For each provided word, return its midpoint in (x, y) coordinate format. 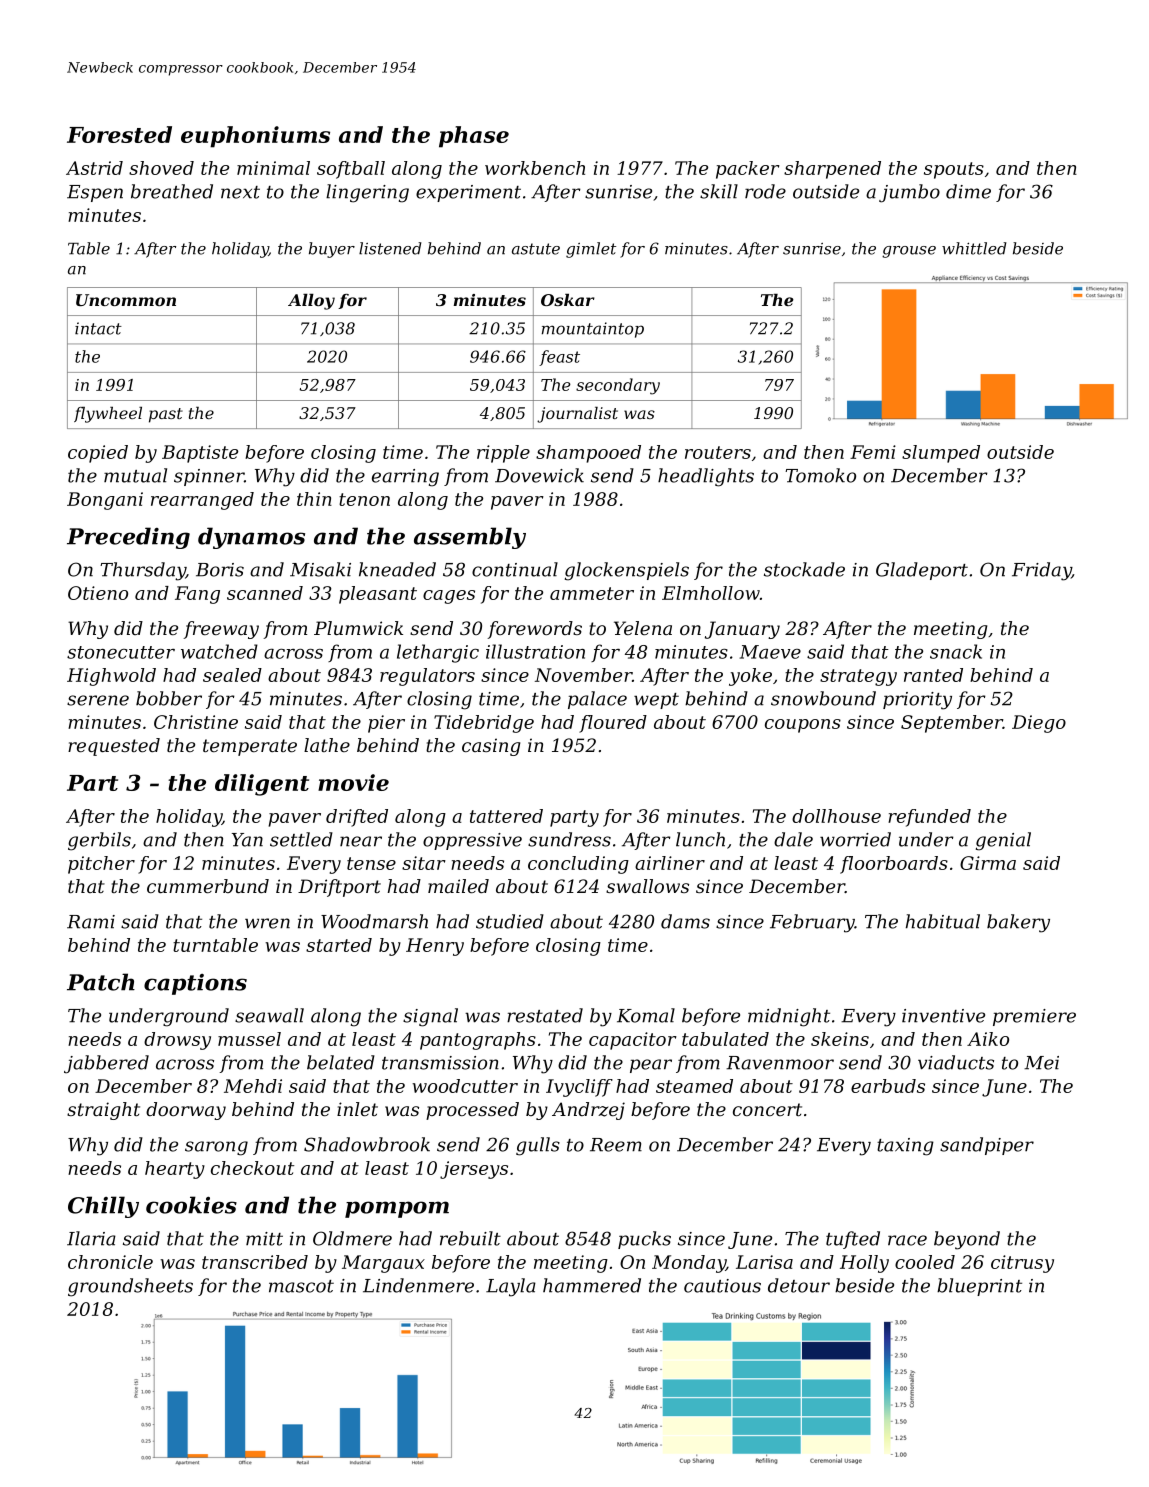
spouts (954, 170)
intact (98, 328)
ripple (503, 454)
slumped (941, 454)
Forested (119, 134)
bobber (169, 698)
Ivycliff (579, 1088)
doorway (186, 1111)
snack (956, 651)
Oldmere (352, 1238)
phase (474, 137)
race (907, 1240)
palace (597, 700)
